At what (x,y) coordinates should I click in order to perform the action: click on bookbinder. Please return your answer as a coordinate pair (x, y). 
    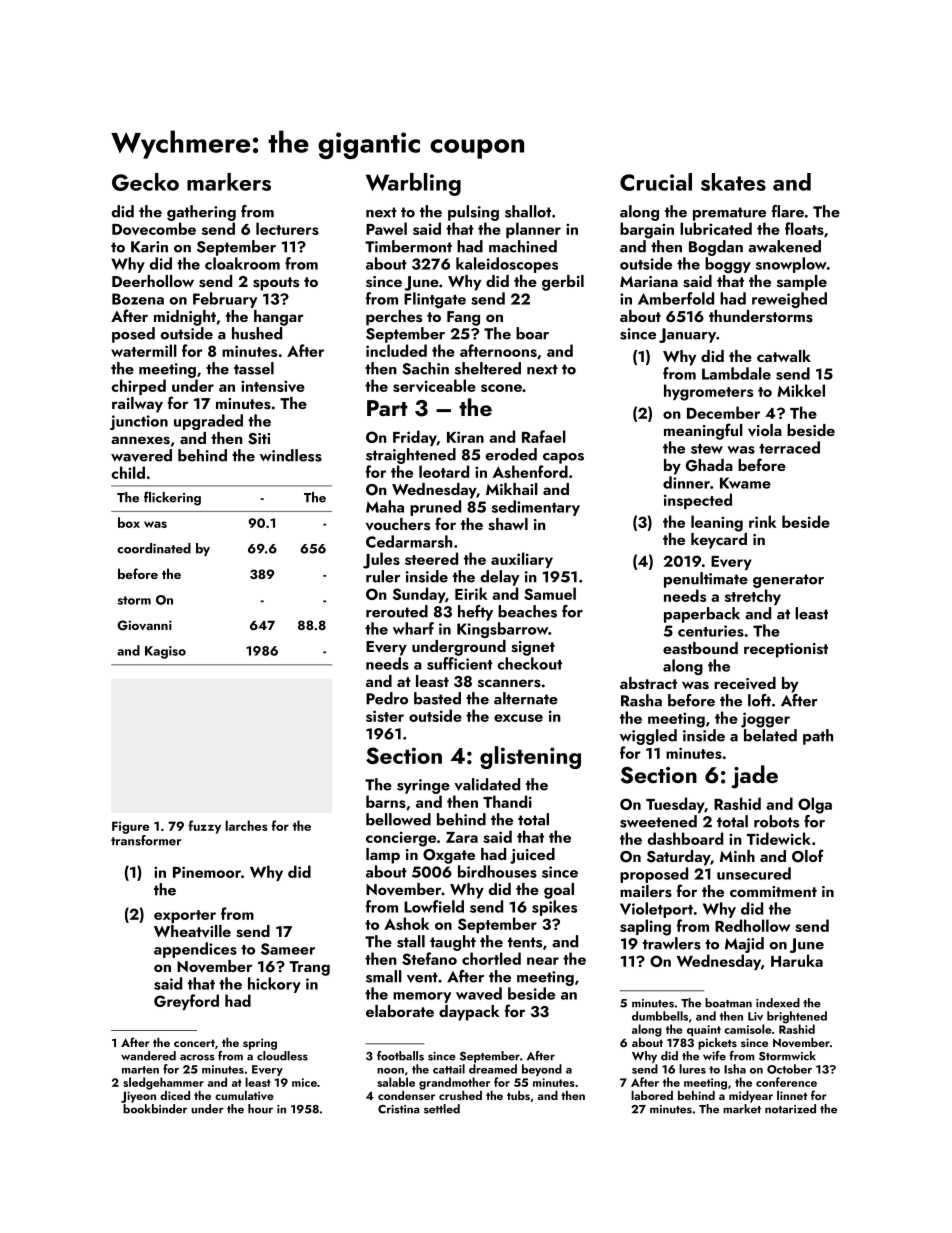
    Looking at the image, I should click on (155, 1109).
